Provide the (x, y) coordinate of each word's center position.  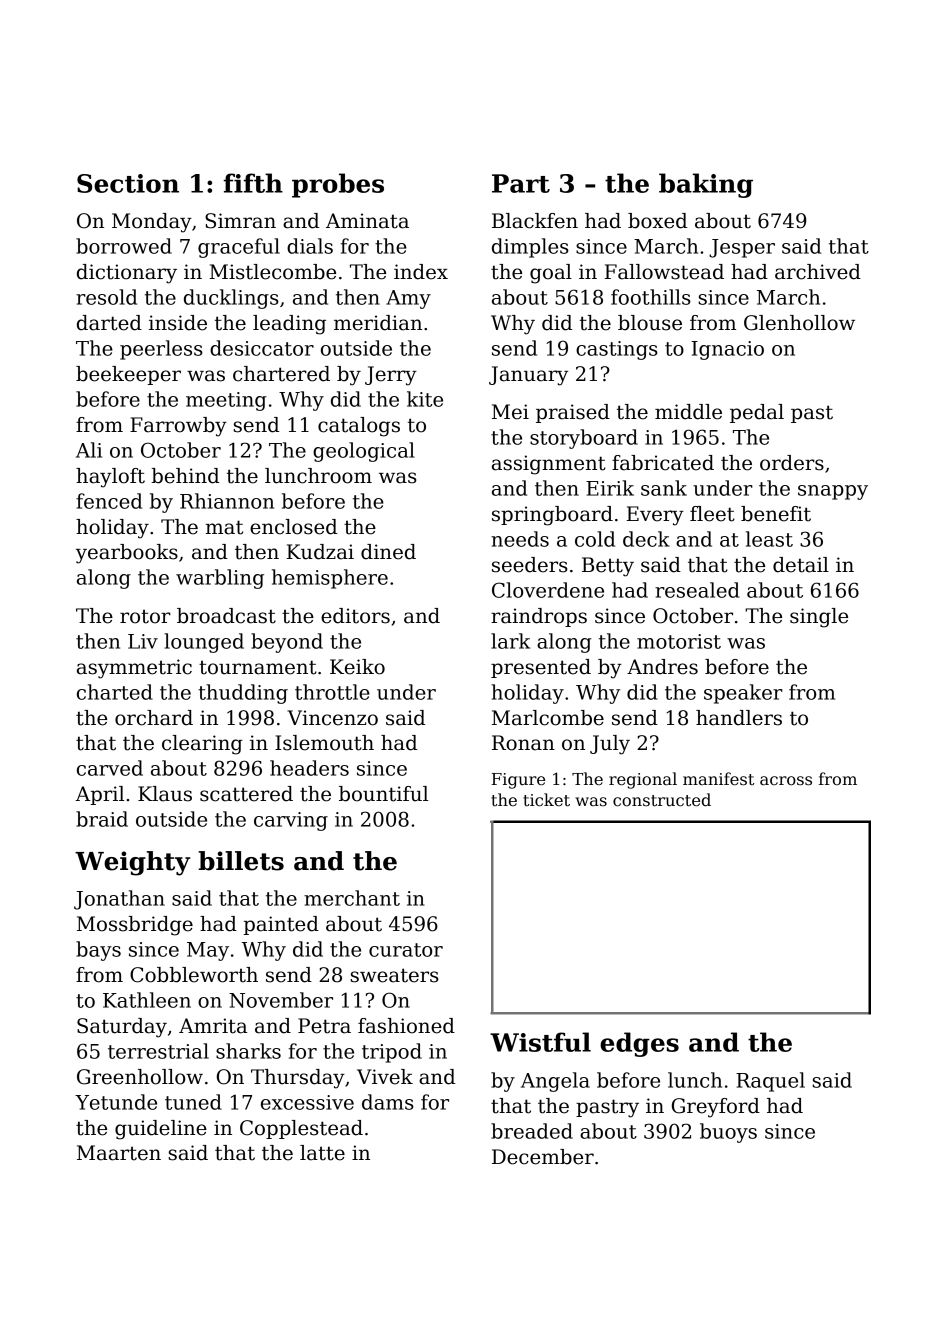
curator (406, 950)
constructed (662, 800)
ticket (546, 800)
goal (551, 274)
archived (818, 272)
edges (639, 1044)
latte (322, 1153)
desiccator (262, 348)
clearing (202, 745)
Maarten (119, 1153)
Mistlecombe (273, 272)
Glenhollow (799, 323)
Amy (408, 299)
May (208, 951)
